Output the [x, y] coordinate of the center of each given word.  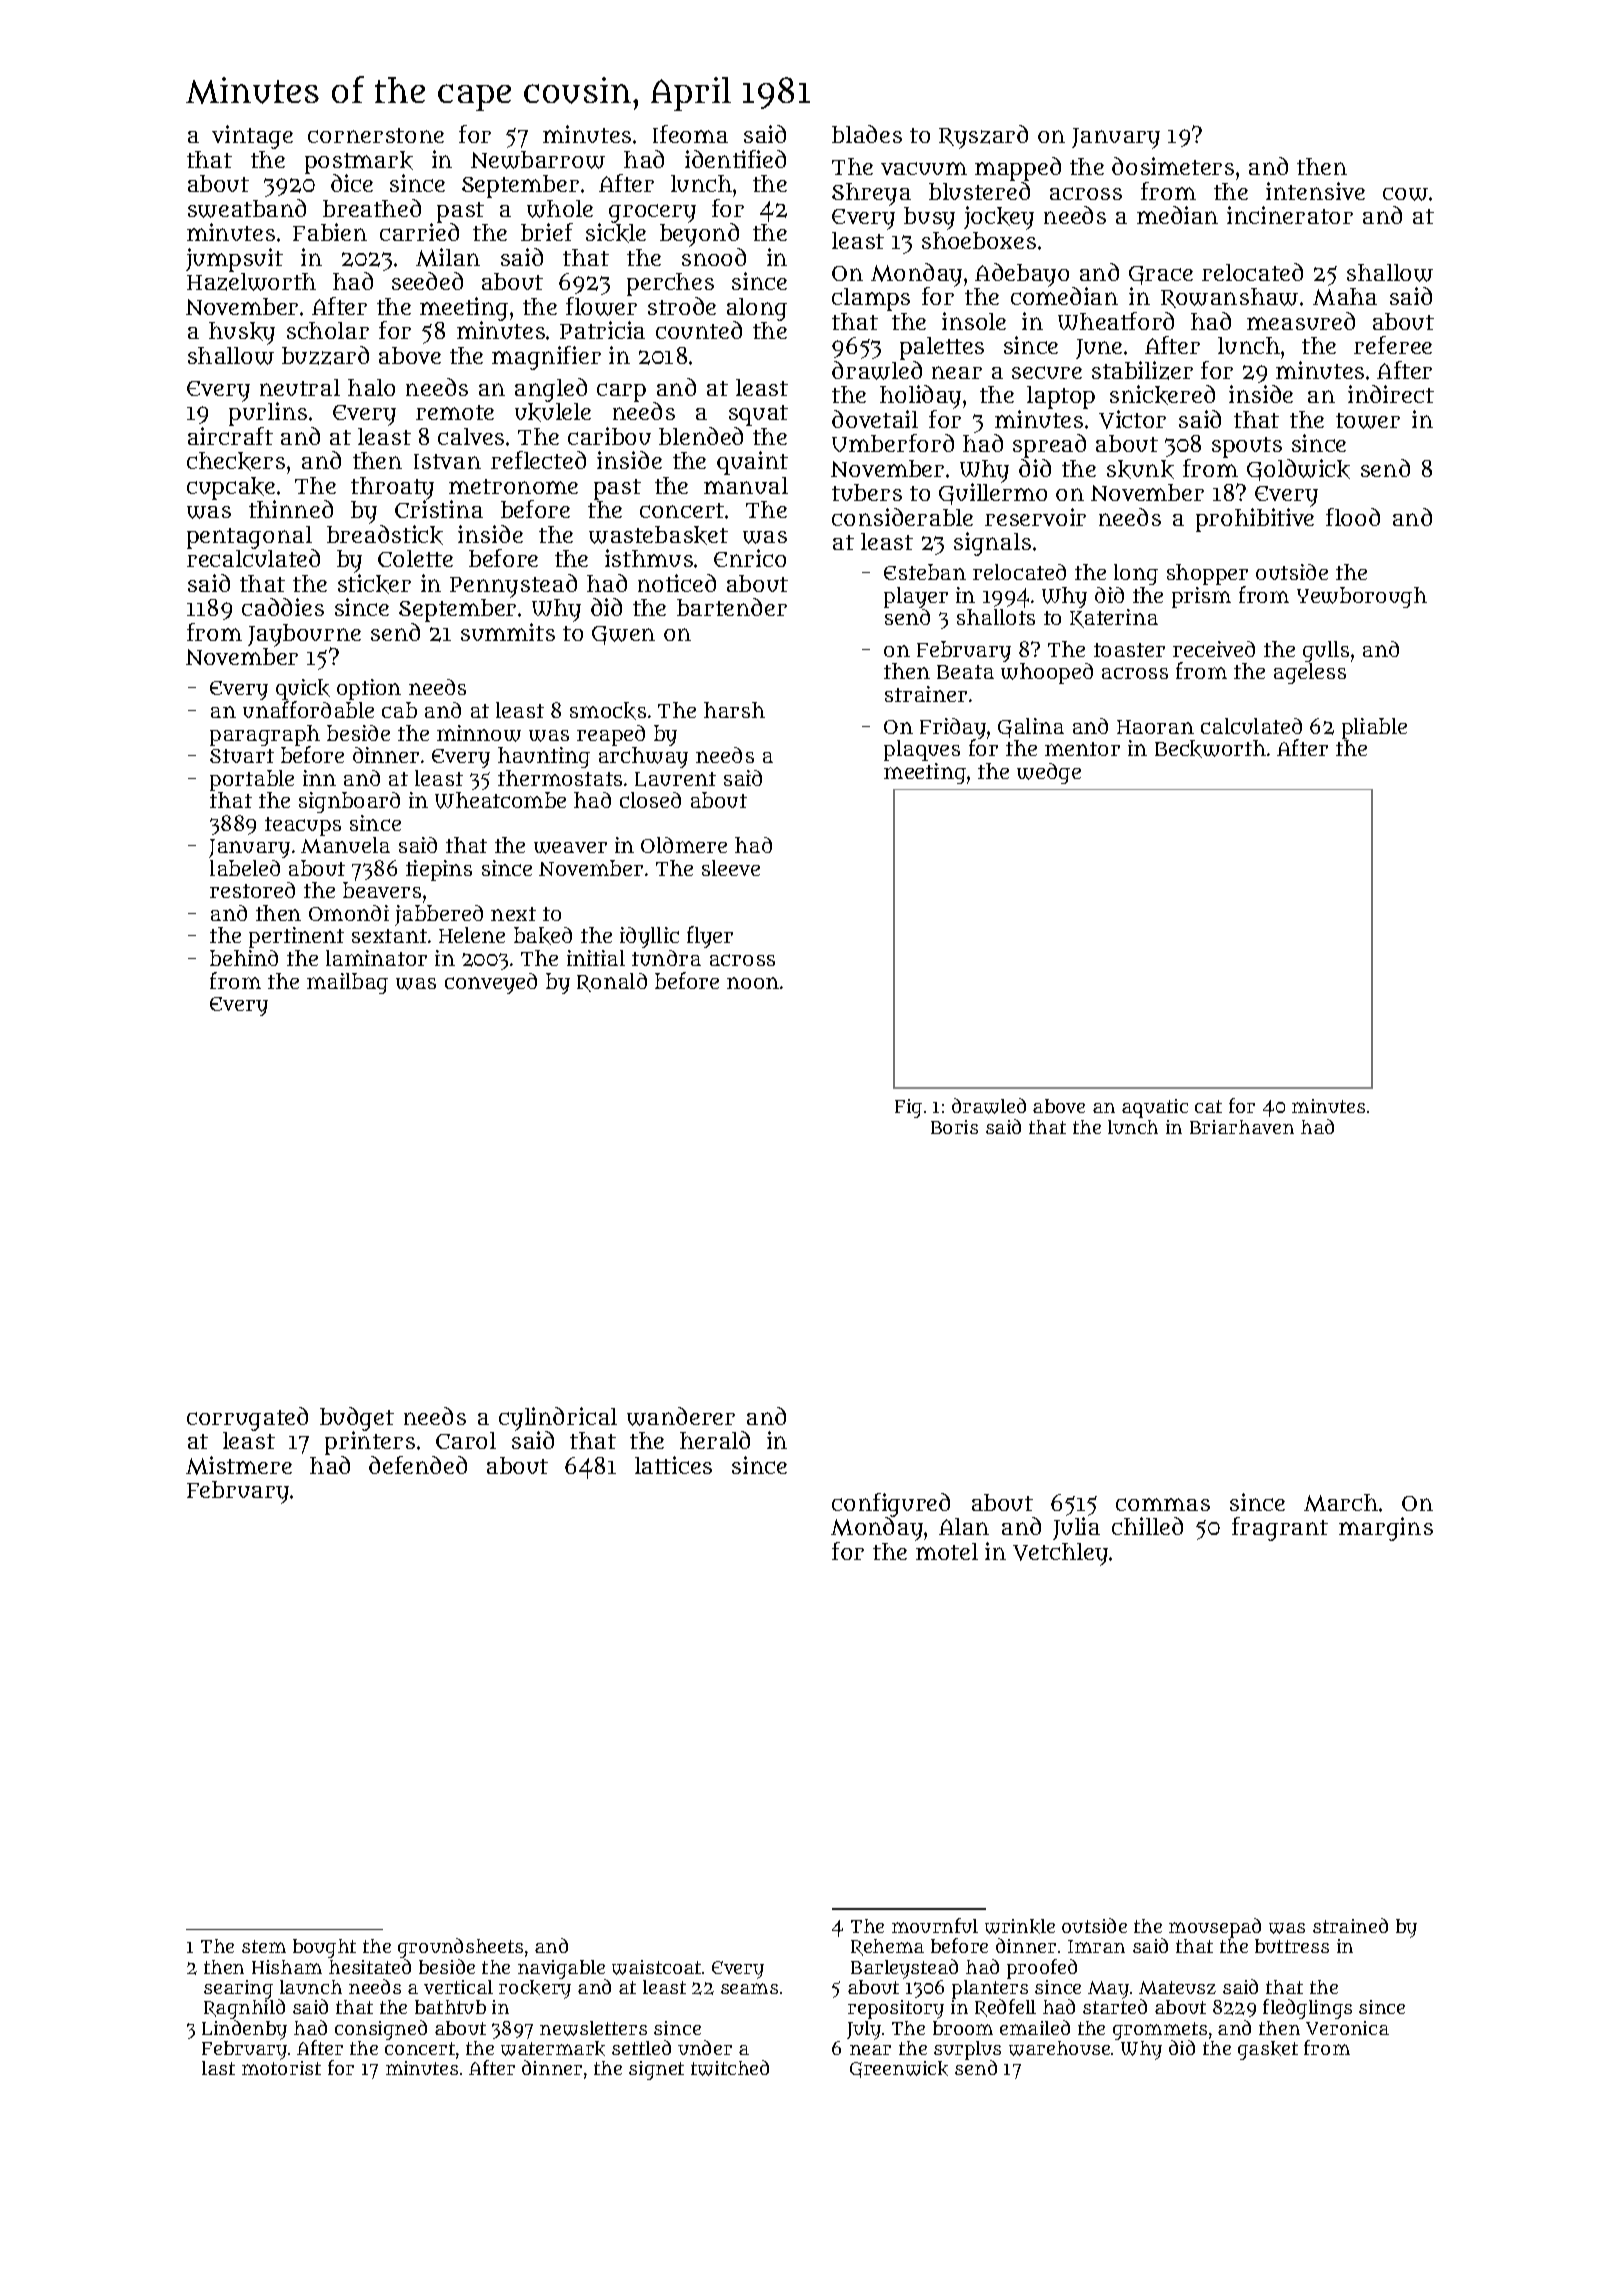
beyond [699, 235]
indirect [1391, 394]
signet [656, 2070]
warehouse [1059, 2048]
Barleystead [904, 1969]
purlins [268, 414]
